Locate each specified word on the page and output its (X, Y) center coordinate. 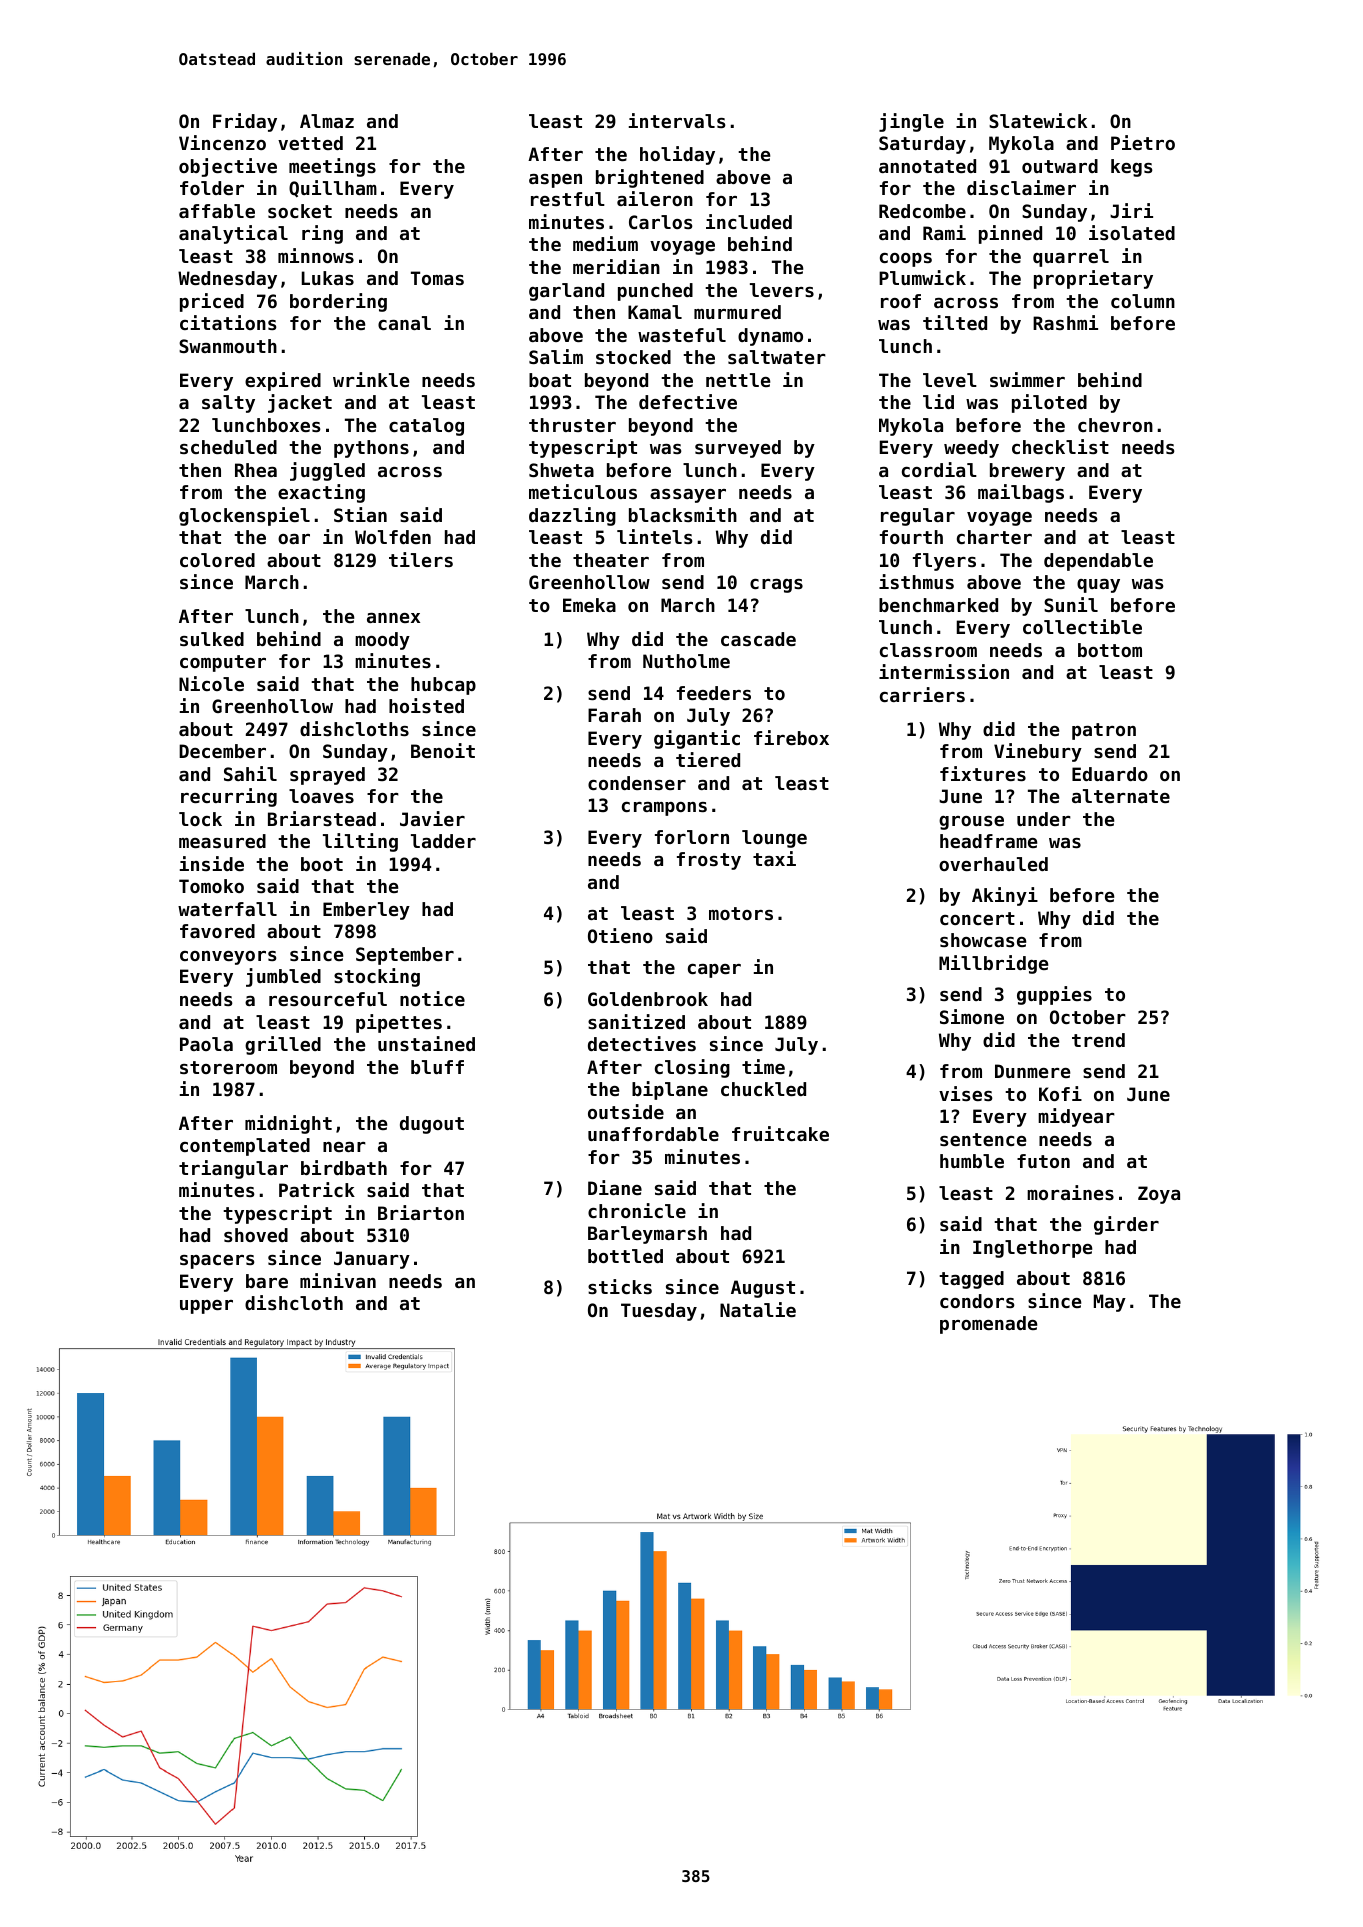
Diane (615, 1187)
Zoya (1159, 1195)
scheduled (228, 447)
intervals (677, 120)
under (1044, 819)
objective (228, 167)
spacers (217, 1262)
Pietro (1143, 142)
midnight (288, 1124)
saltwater (777, 357)
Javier (432, 818)
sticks (620, 1286)
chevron (1115, 425)
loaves (321, 796)
